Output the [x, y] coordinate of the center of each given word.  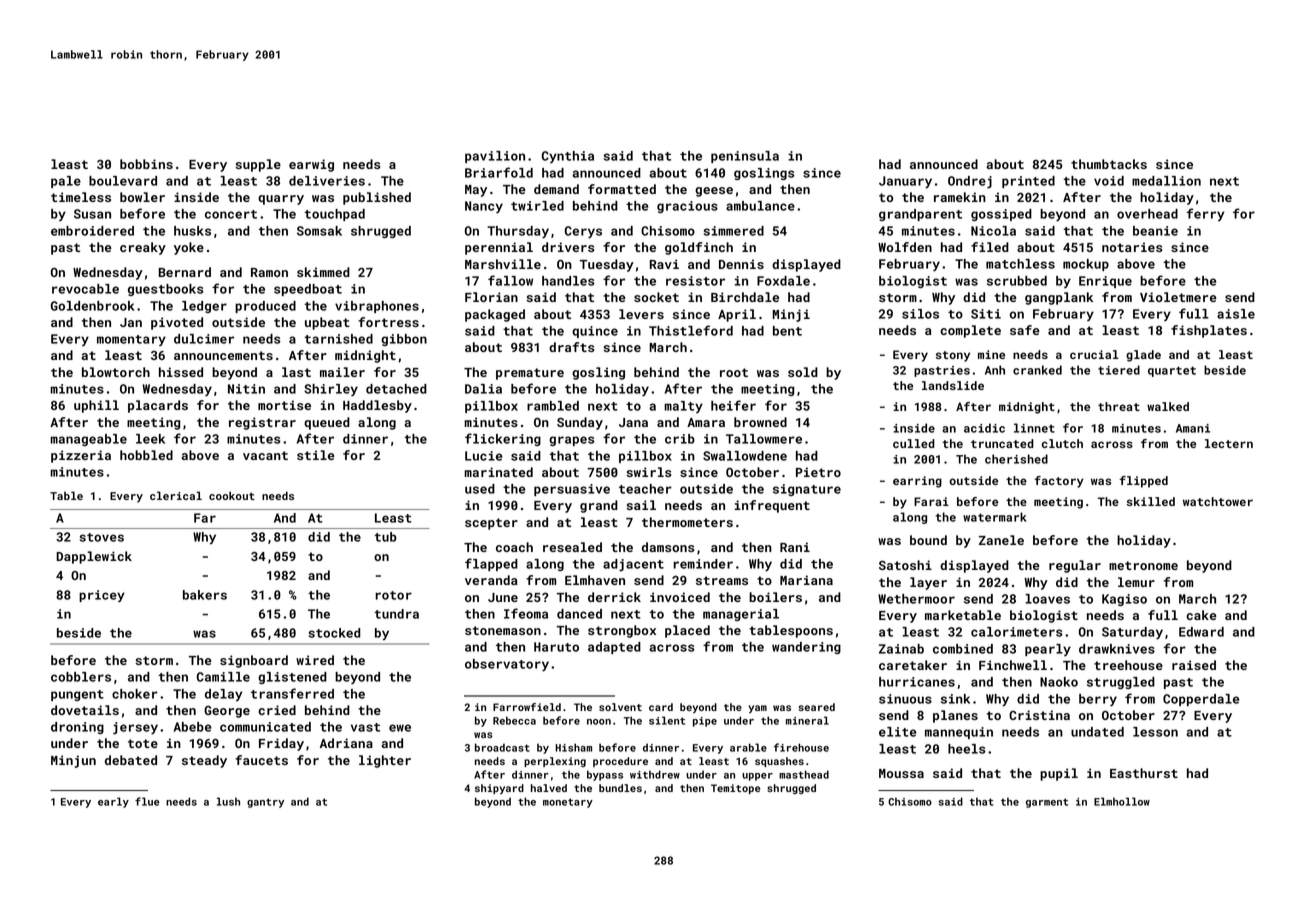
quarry [281, 200]
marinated [498, 472]
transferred [292, 693]
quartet [1172, 371]
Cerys [583, 232]
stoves [101, 537]
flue [147, 801]
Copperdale [1201, 700]
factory [1059, 482]
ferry [1205, 214]
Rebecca [514, 720]
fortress [388, 322]
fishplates [1209, 331]
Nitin [246, 389]
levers [641, 314]
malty [683, 407]
